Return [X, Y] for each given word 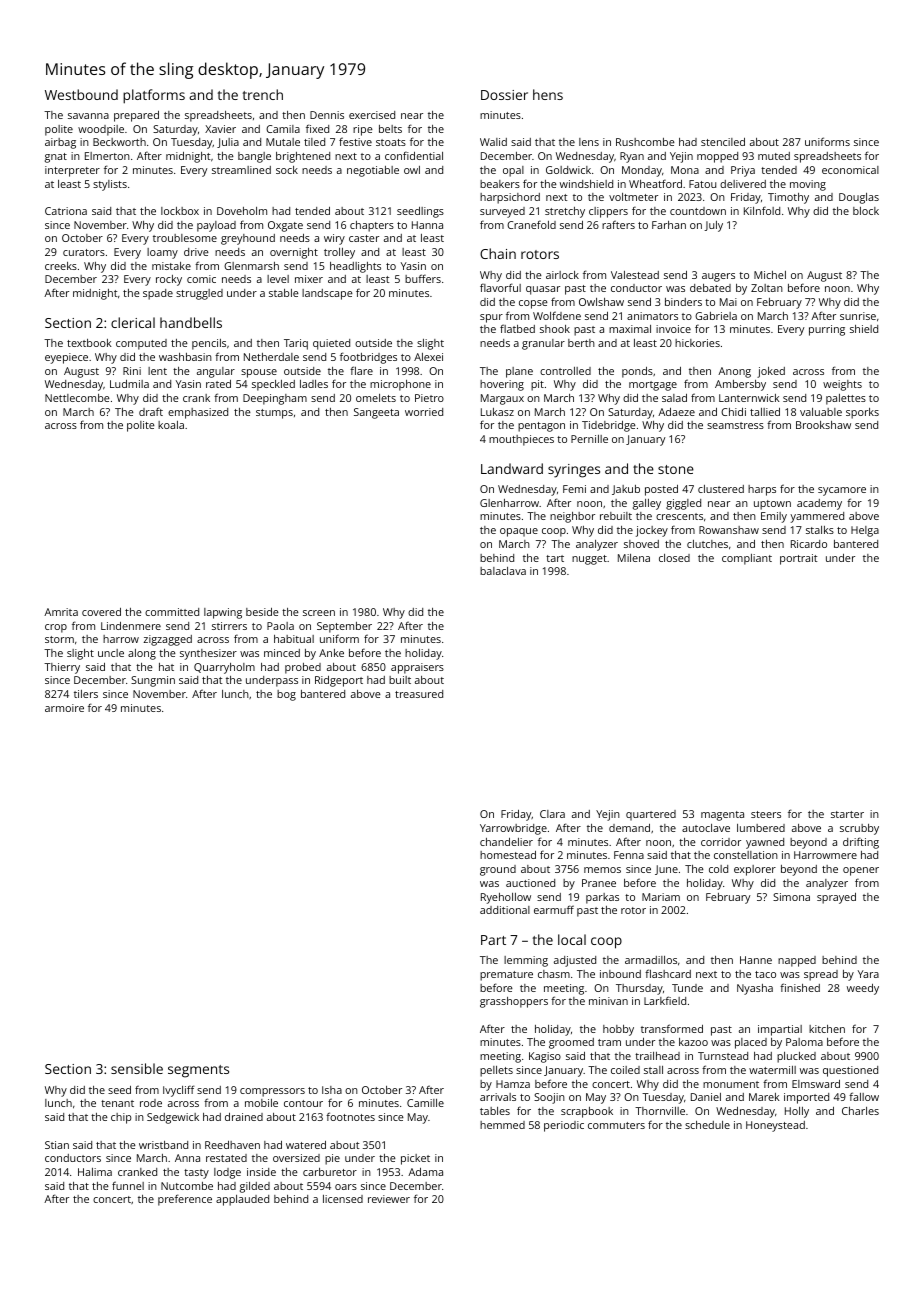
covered [101, 612]
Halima [95, 1172]
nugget [589, 560]
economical [850, 170]
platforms [154, 96]
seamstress [735, 425]
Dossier [504, 95]
